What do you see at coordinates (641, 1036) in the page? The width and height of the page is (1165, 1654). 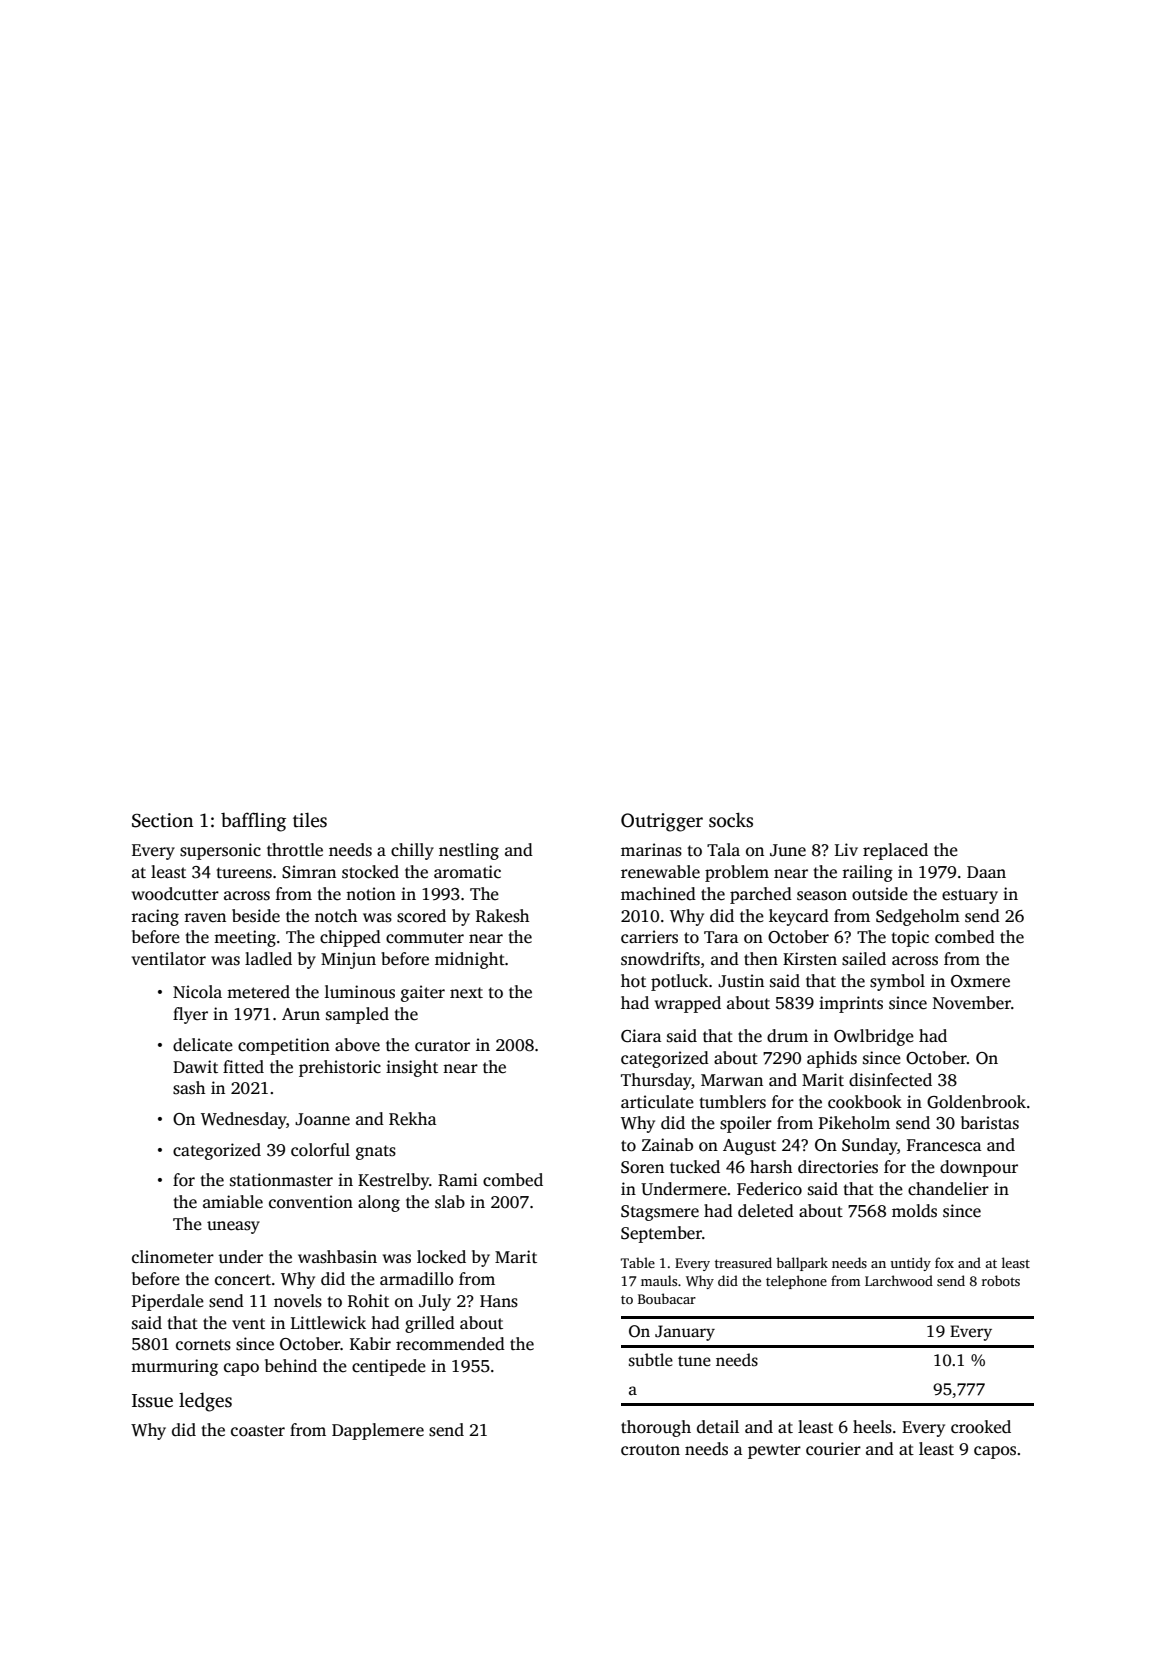 I see `Ciara` at bounding box center [641, 1036].
